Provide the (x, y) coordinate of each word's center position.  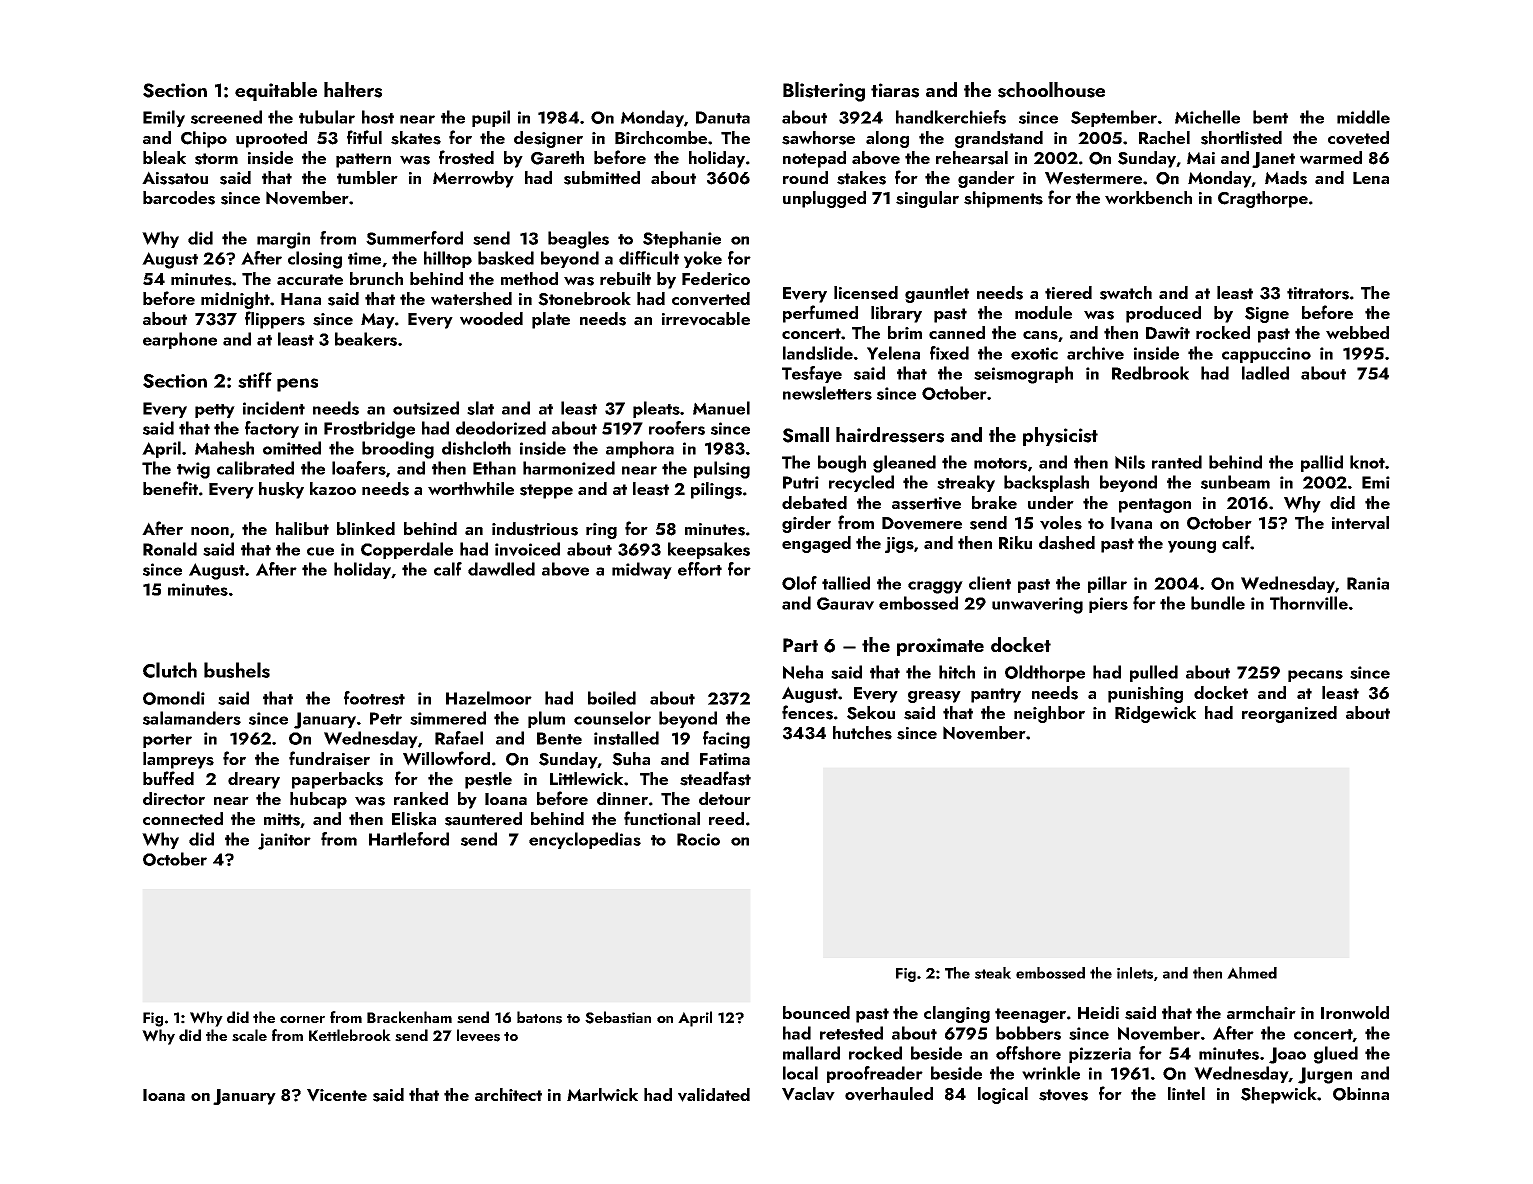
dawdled (501, 569)
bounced (816, 1012)
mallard (811, 1053)
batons (539, 1017)
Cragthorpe (1263, 199)
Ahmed (1252, 973)
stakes (861, 178)
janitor (284, 841)
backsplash (1046, 483)
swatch (1126, 293)
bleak (164, 157)
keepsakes (709, 550)
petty (215, 411)
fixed (949, 353)
